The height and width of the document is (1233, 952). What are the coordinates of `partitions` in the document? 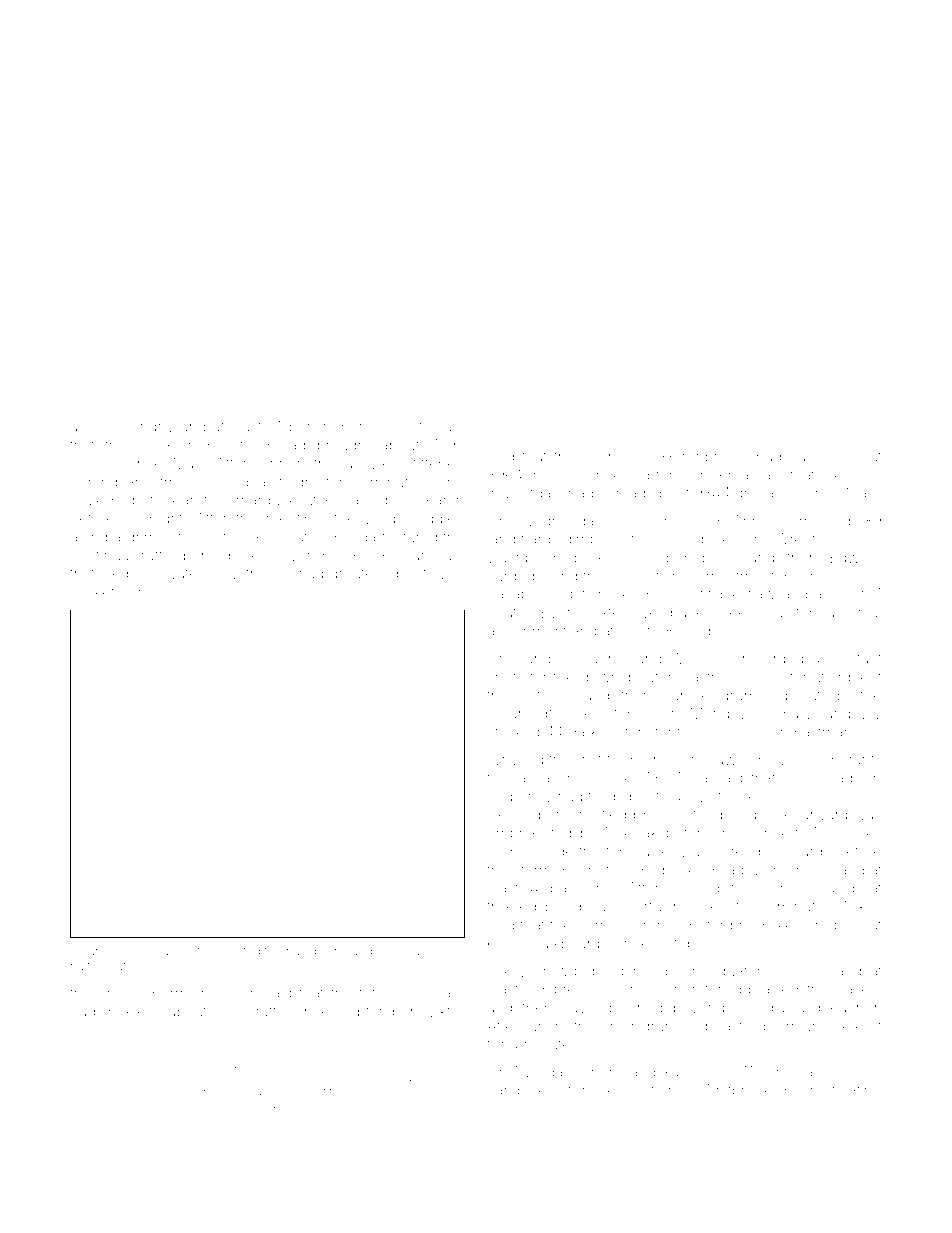 It's located at (581, 889).
